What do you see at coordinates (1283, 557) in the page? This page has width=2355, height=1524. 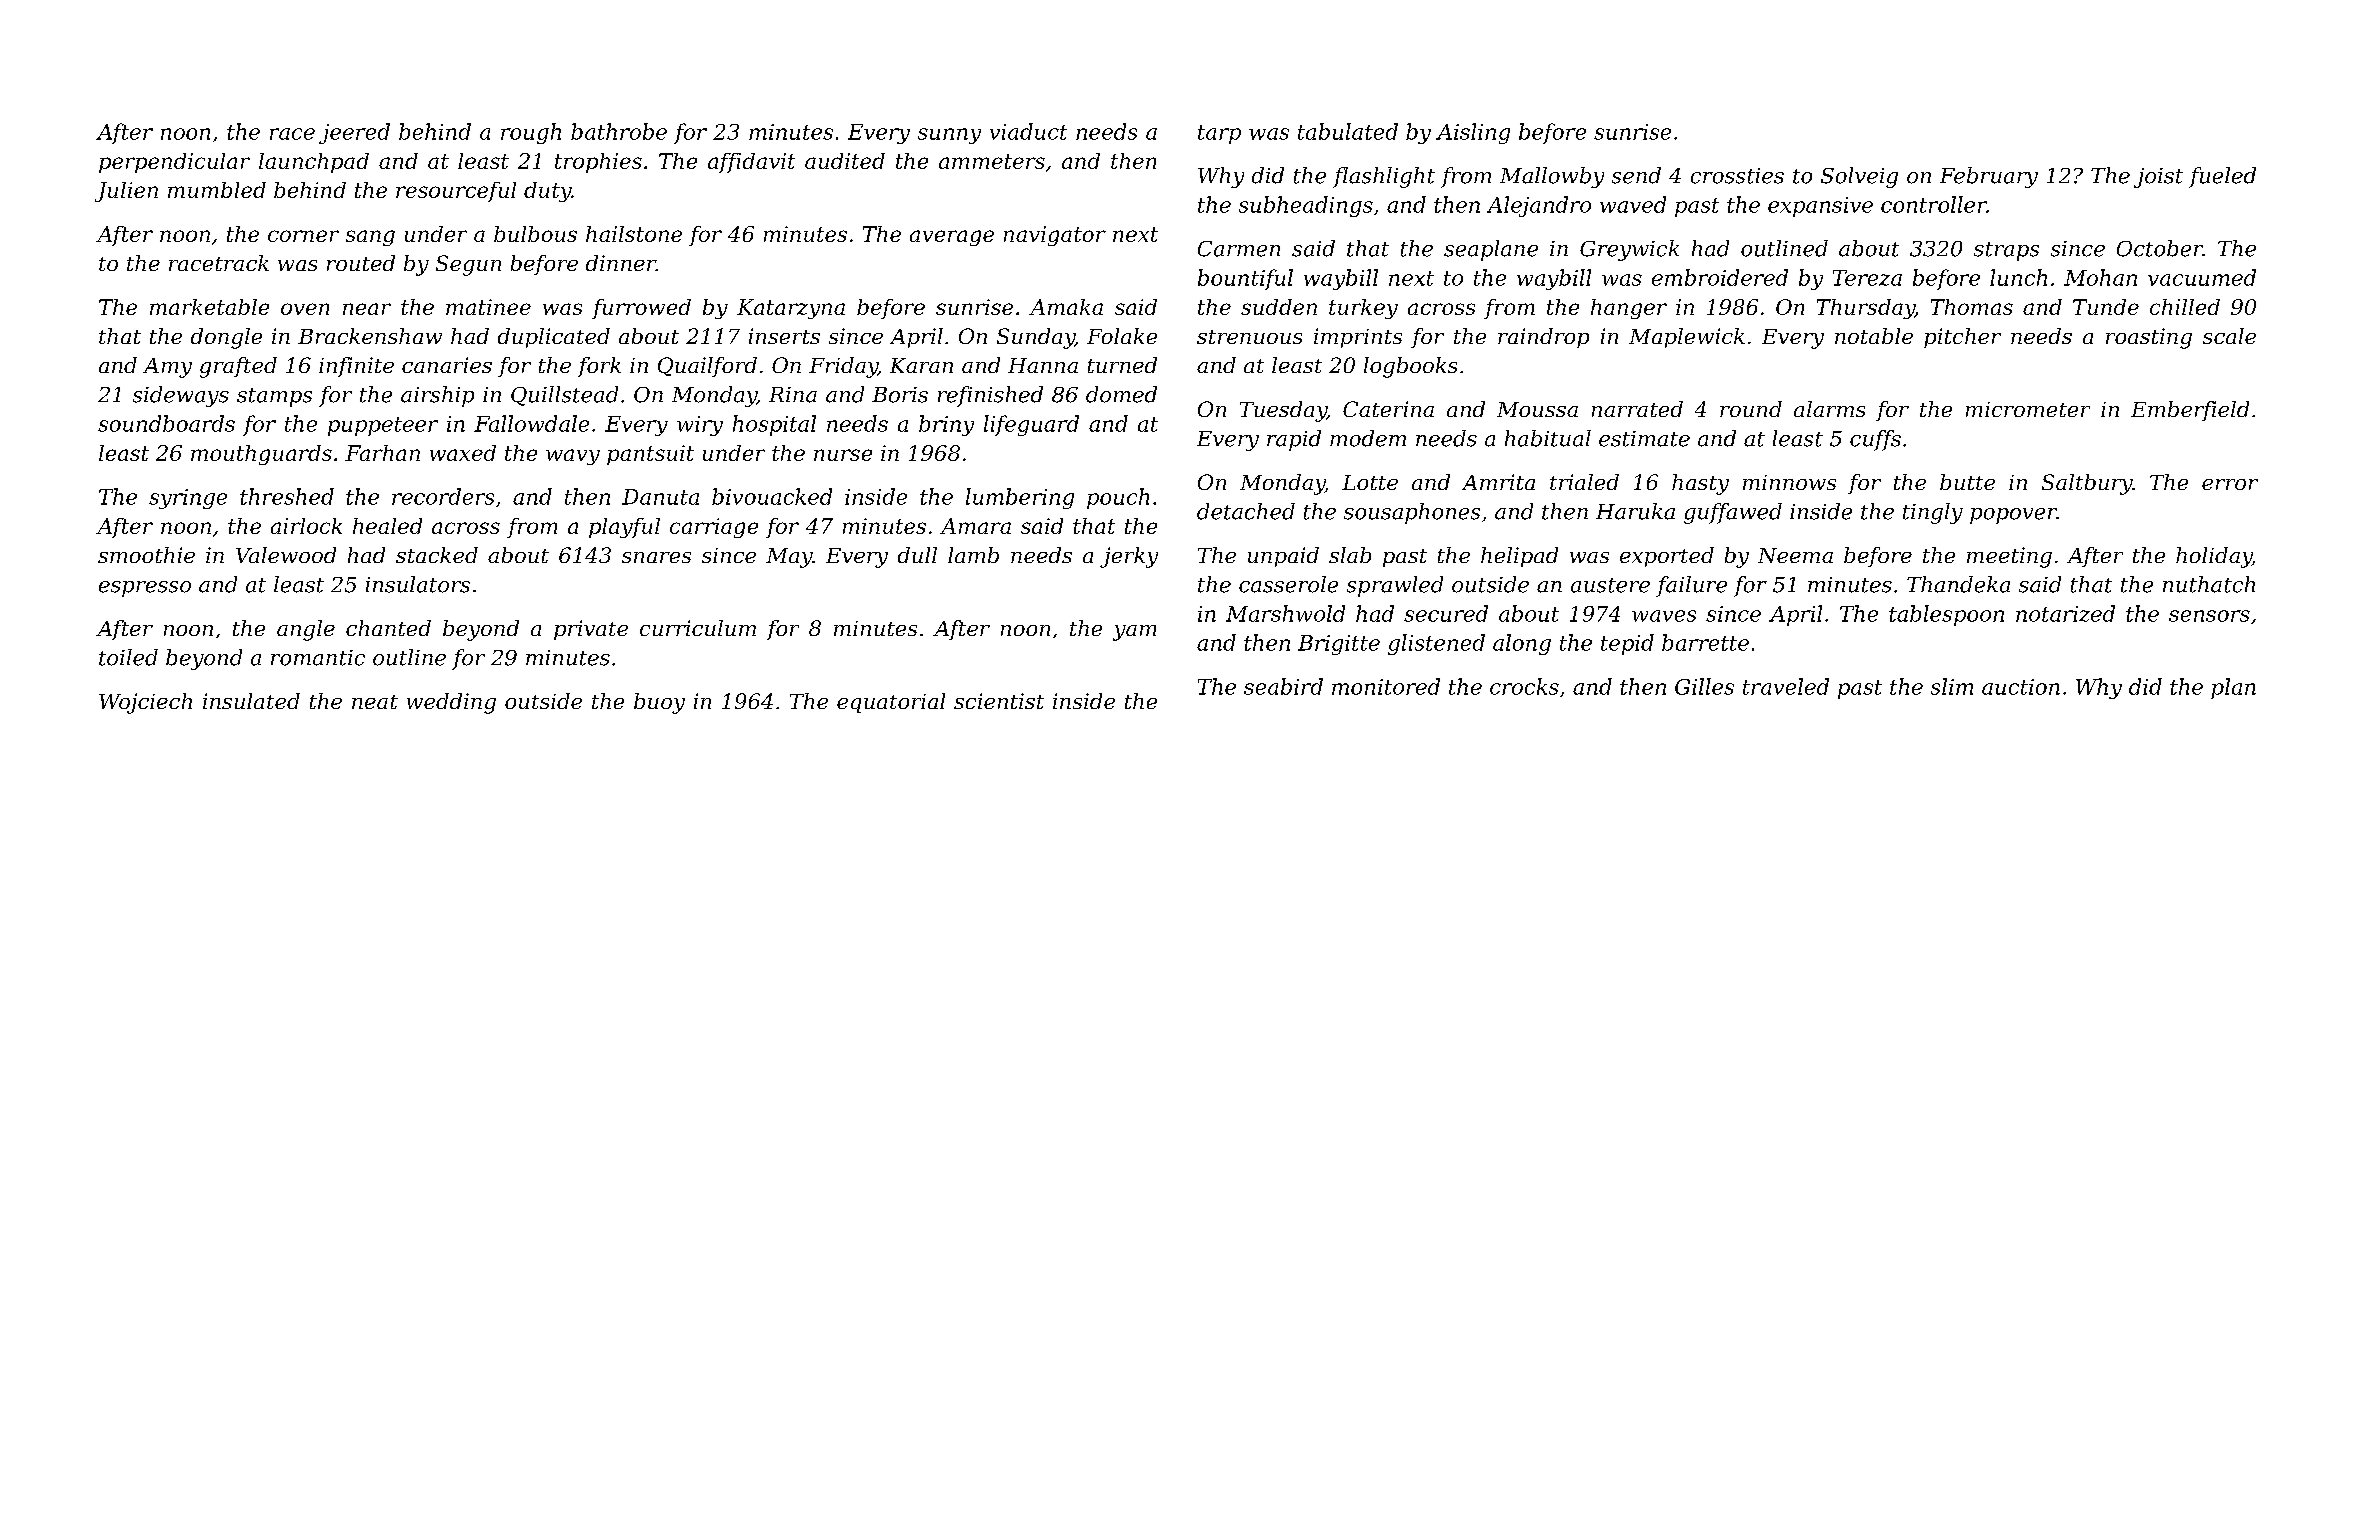 I see `unpaid` at bounding box center [1283, 557].
